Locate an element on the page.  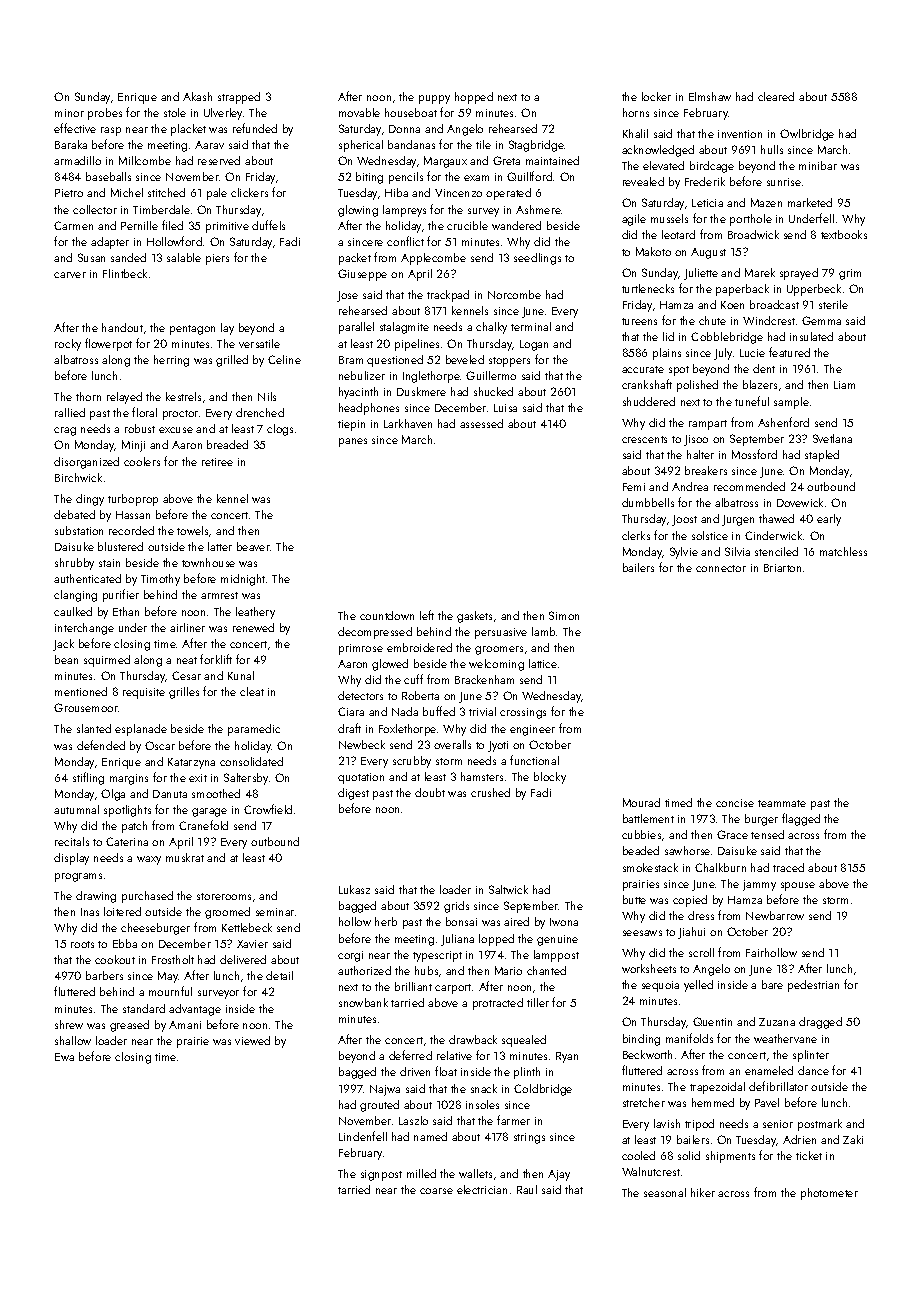
pencils is located at coordinates (406, 178).
